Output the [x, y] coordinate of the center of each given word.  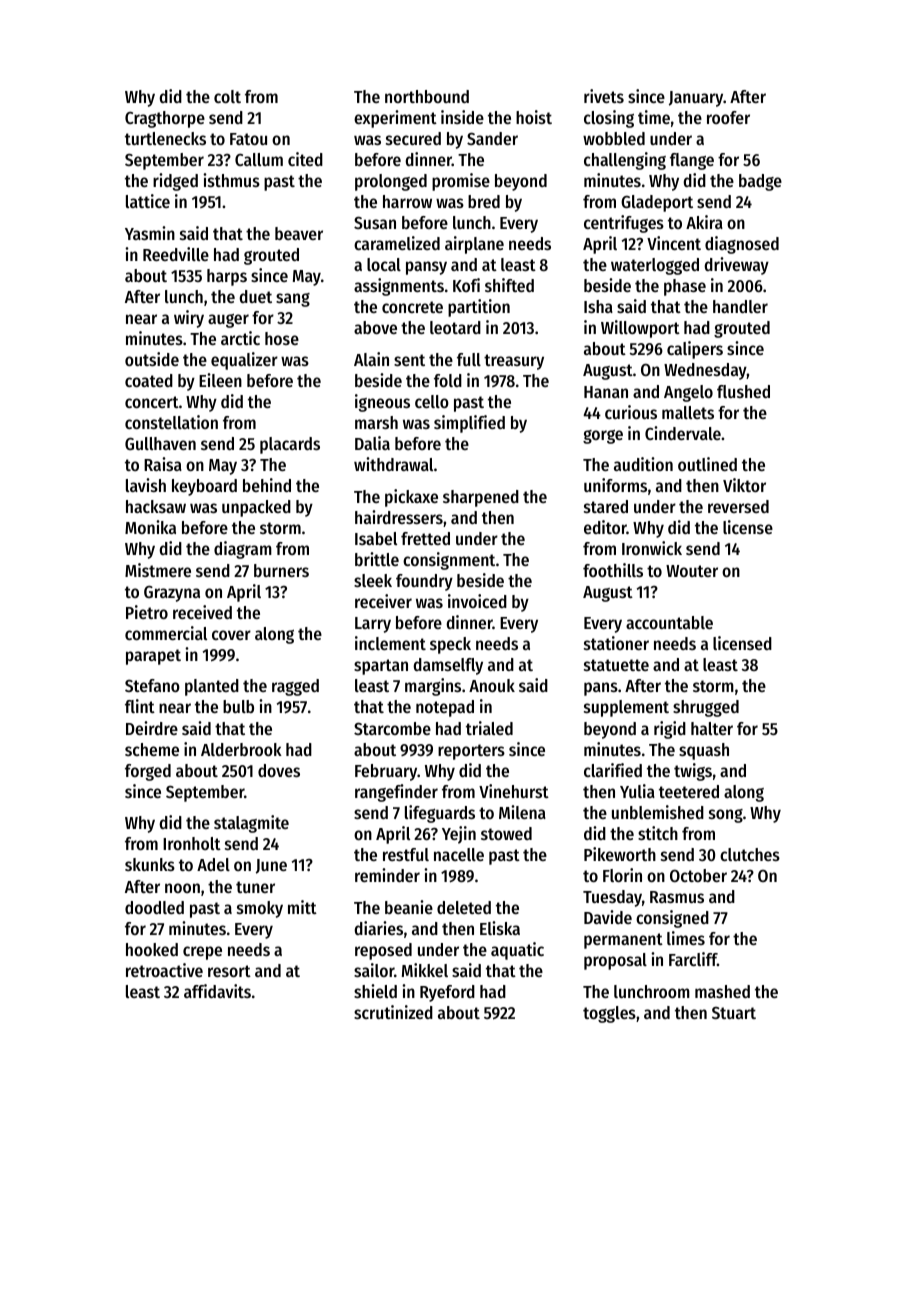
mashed [722, 991]
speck [450, 645]
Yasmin [150, 233]
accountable [669, 622]
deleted [464, 907]
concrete [412, 307]
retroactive [164, 970]
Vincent [674, 243]
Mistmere [158, 570]
